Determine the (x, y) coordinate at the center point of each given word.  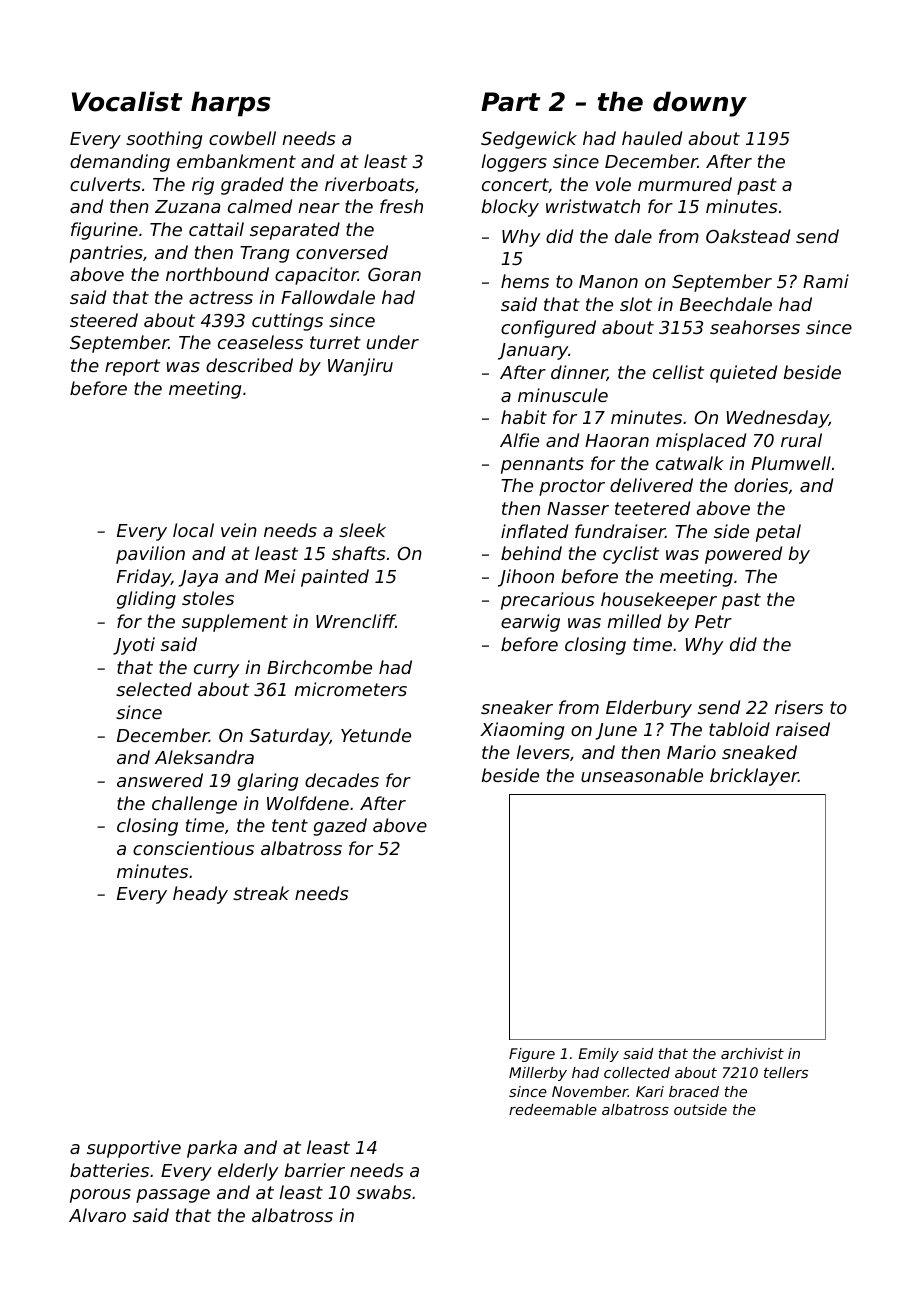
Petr (713, 621)
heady (200, 895)
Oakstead (748, 236)
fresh (401, 206)
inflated (534, 531)
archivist (752, 1053)
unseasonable (642, 775)
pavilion (150, 555)
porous (100, 1196)
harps (231, 104)
